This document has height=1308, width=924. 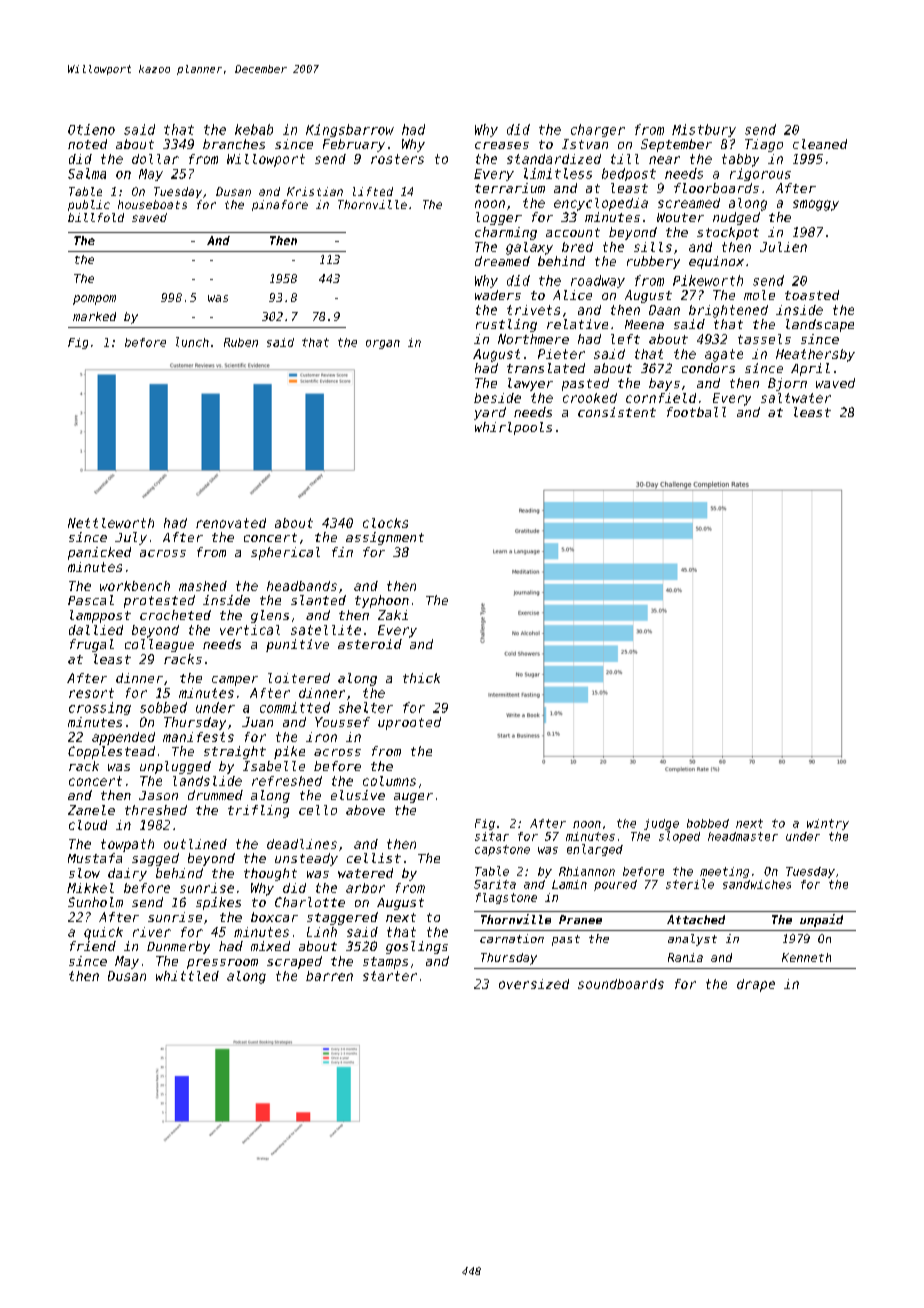 What do you see at coordinates (91, 600) in the document?
I see `Pascal` at bounding box center [91, 600].
